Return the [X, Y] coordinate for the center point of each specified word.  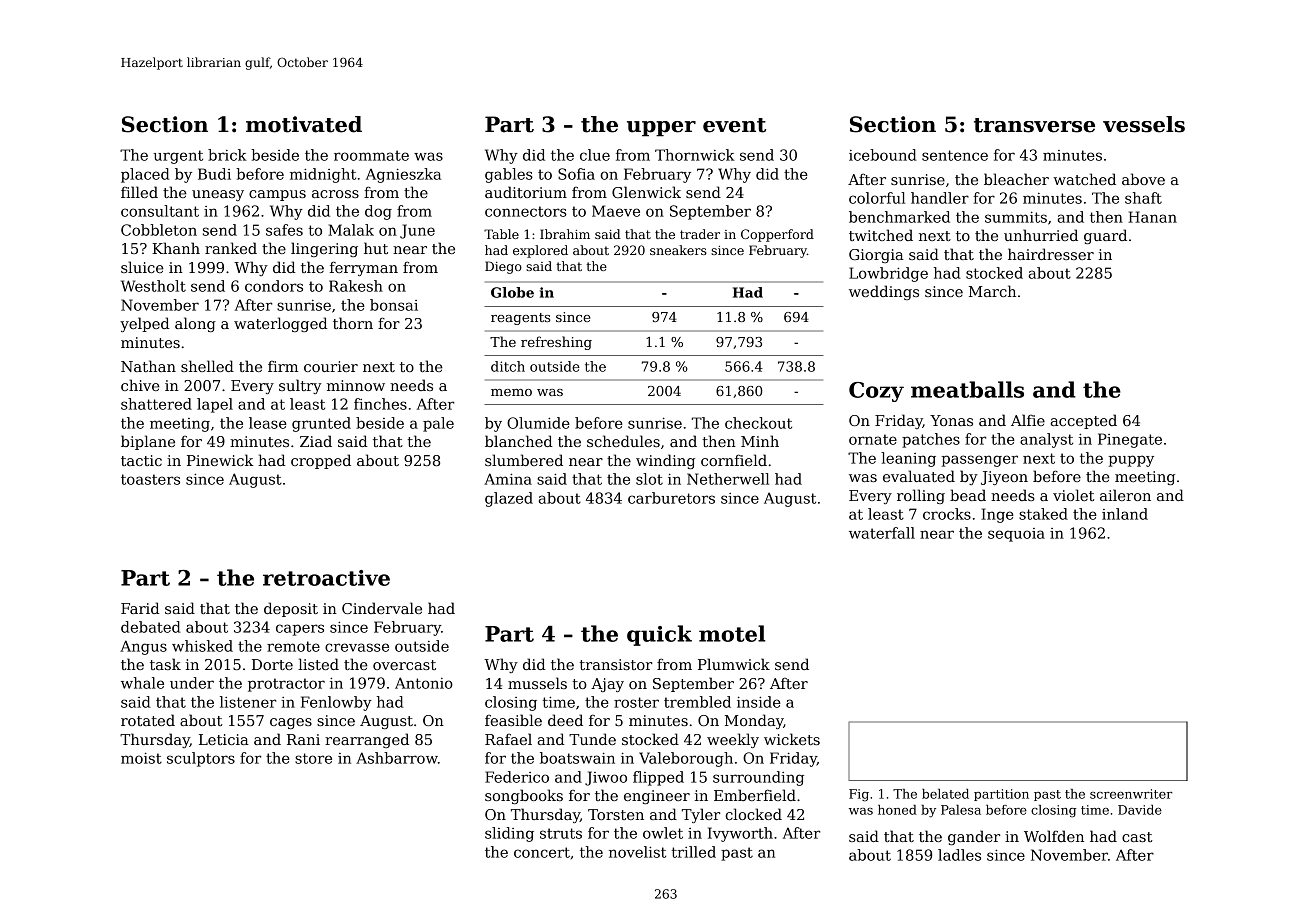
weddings [884, 292]
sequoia [1016, 535]
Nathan [148, 366]
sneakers [678, 250]
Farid [140, 608]
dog [378, 212]
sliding [509, 834]
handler [940, 198]
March [992, 291]
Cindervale [382, 608]
